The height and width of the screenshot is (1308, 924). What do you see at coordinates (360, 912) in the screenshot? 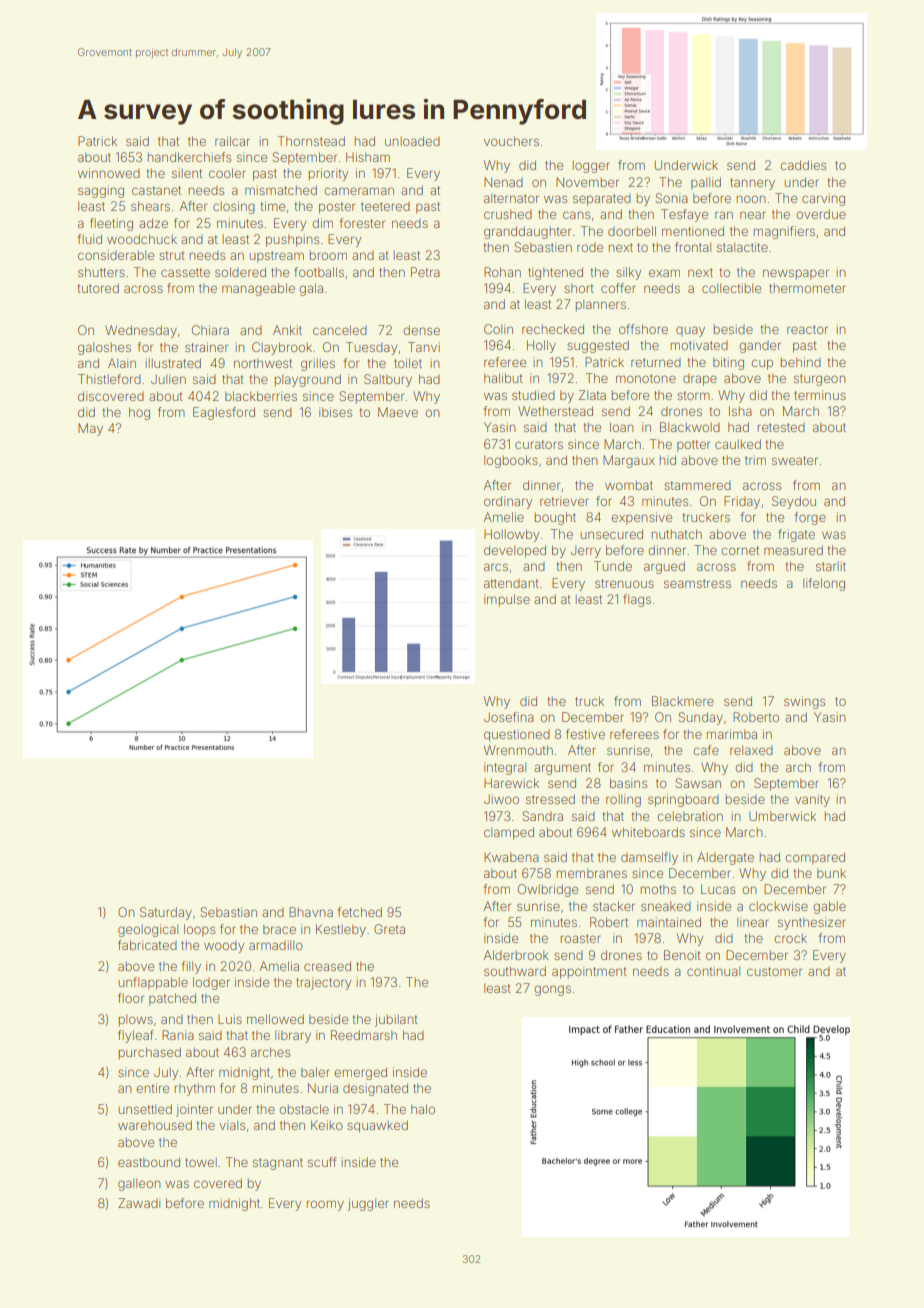
I see `fetched` at bounding box center [360, 912].
